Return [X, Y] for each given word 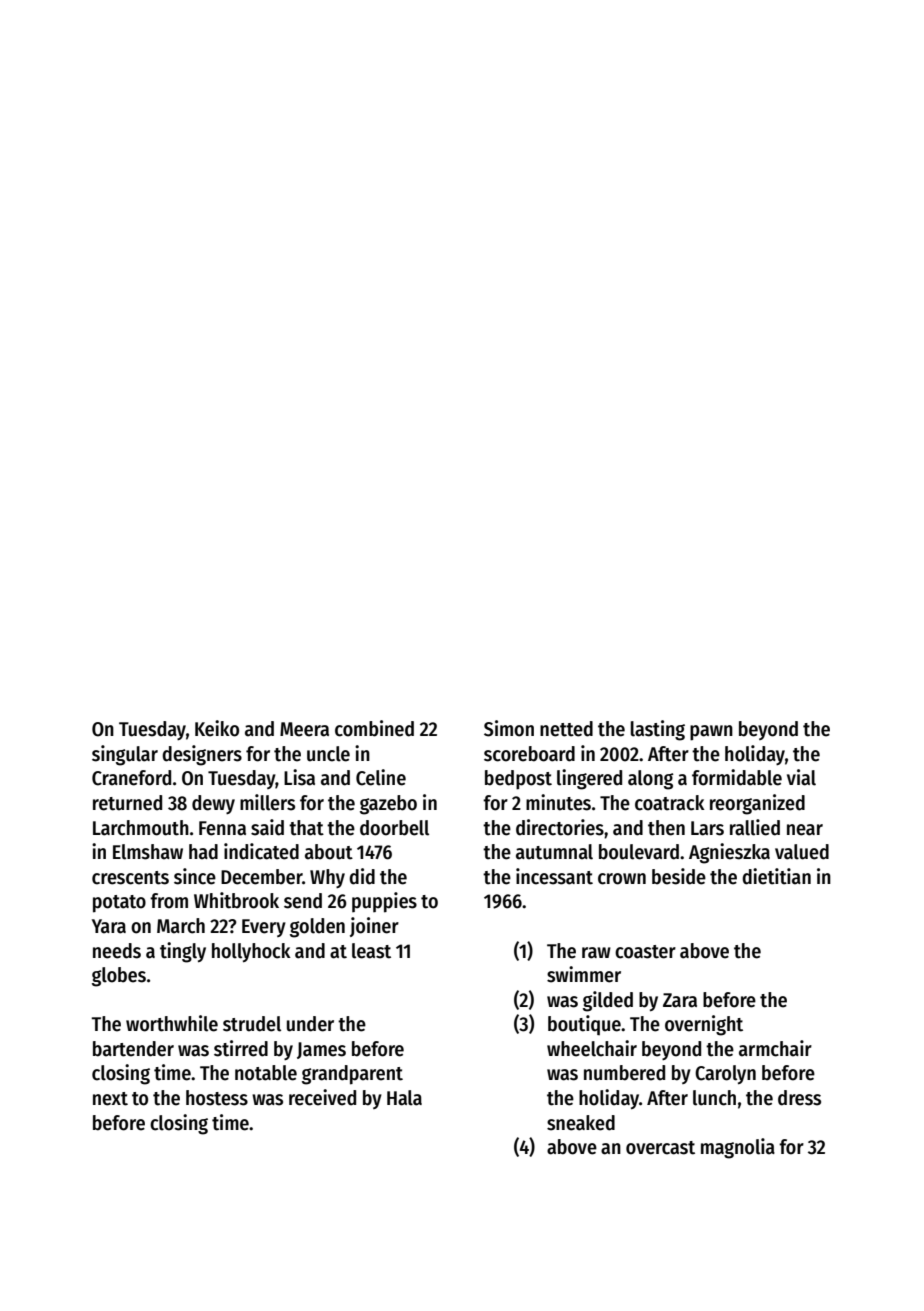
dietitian [776, 876]
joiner [374, 927]
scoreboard [529, 754]
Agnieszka [729, 853]
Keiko [217, 728]
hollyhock [251, 952]
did [362, 876]
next [110, 1099]
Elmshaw [148, 852]
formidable [737, 777]
